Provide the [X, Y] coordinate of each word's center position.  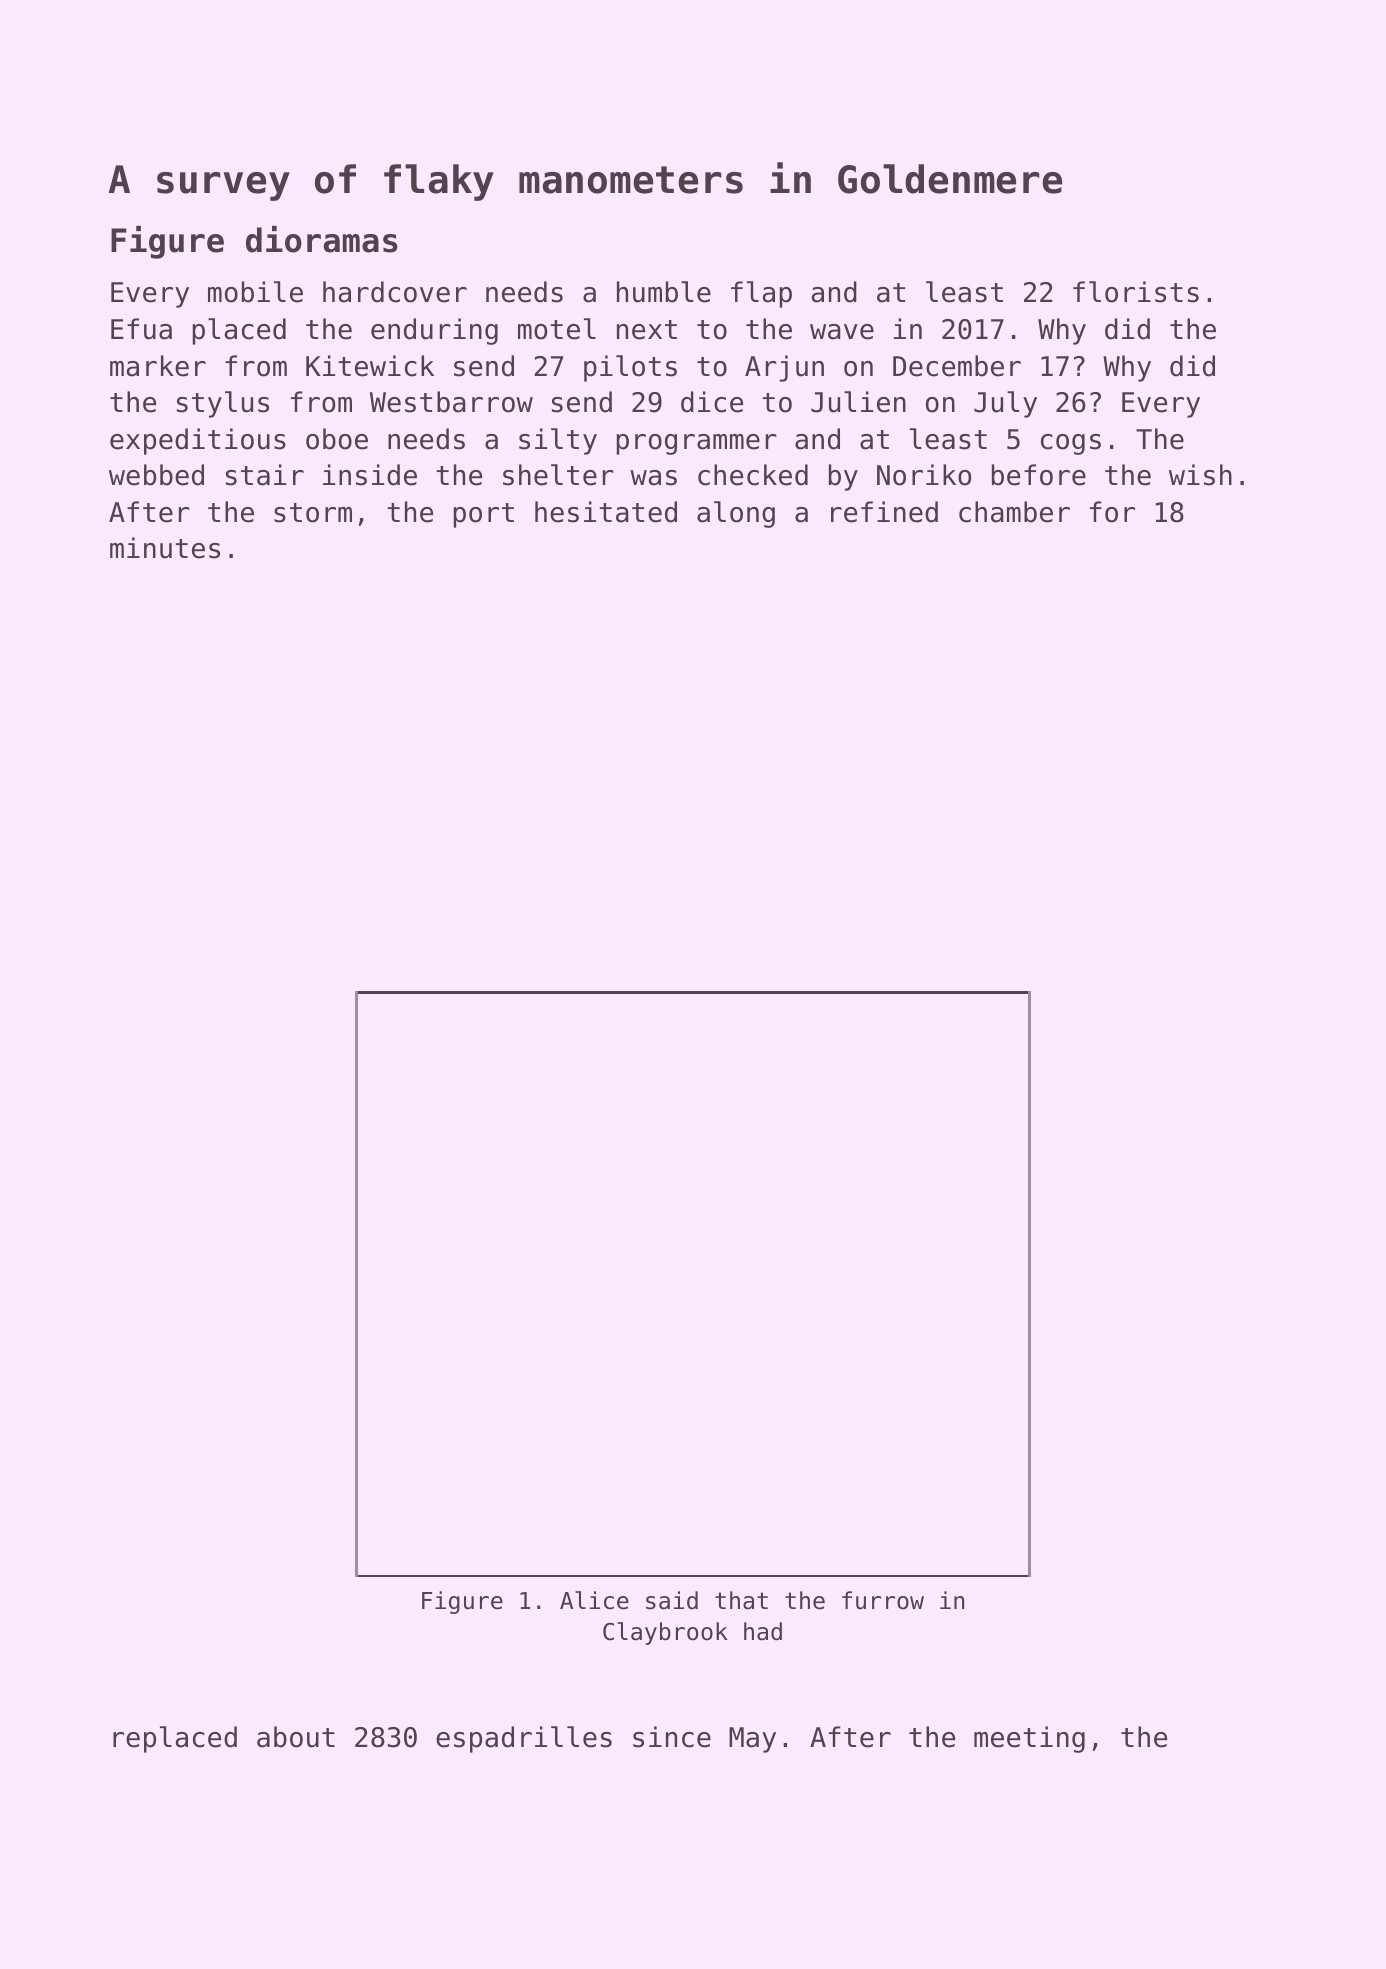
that [741, 1600]
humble [664, 292]
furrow [883, 1600]
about [296, 1737]
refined [884, 512]
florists [1136, 292]
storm [313, 513]
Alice [594, 1600]
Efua [141, 329]
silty [558, 441]
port [484, 515]
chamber [1014, 512]
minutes [165, 548]
